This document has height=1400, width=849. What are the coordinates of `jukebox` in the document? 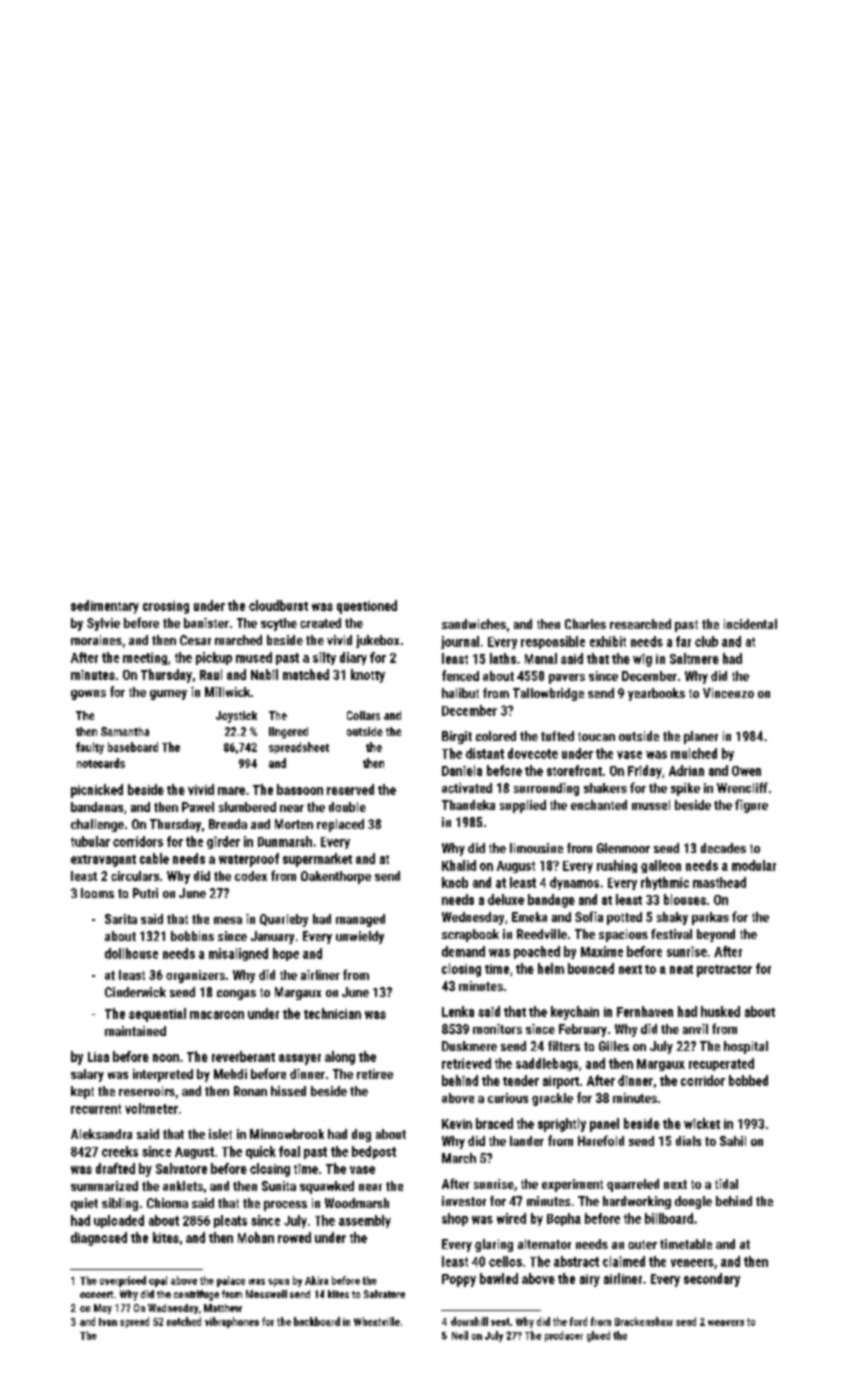 It's located at (377, 641).
